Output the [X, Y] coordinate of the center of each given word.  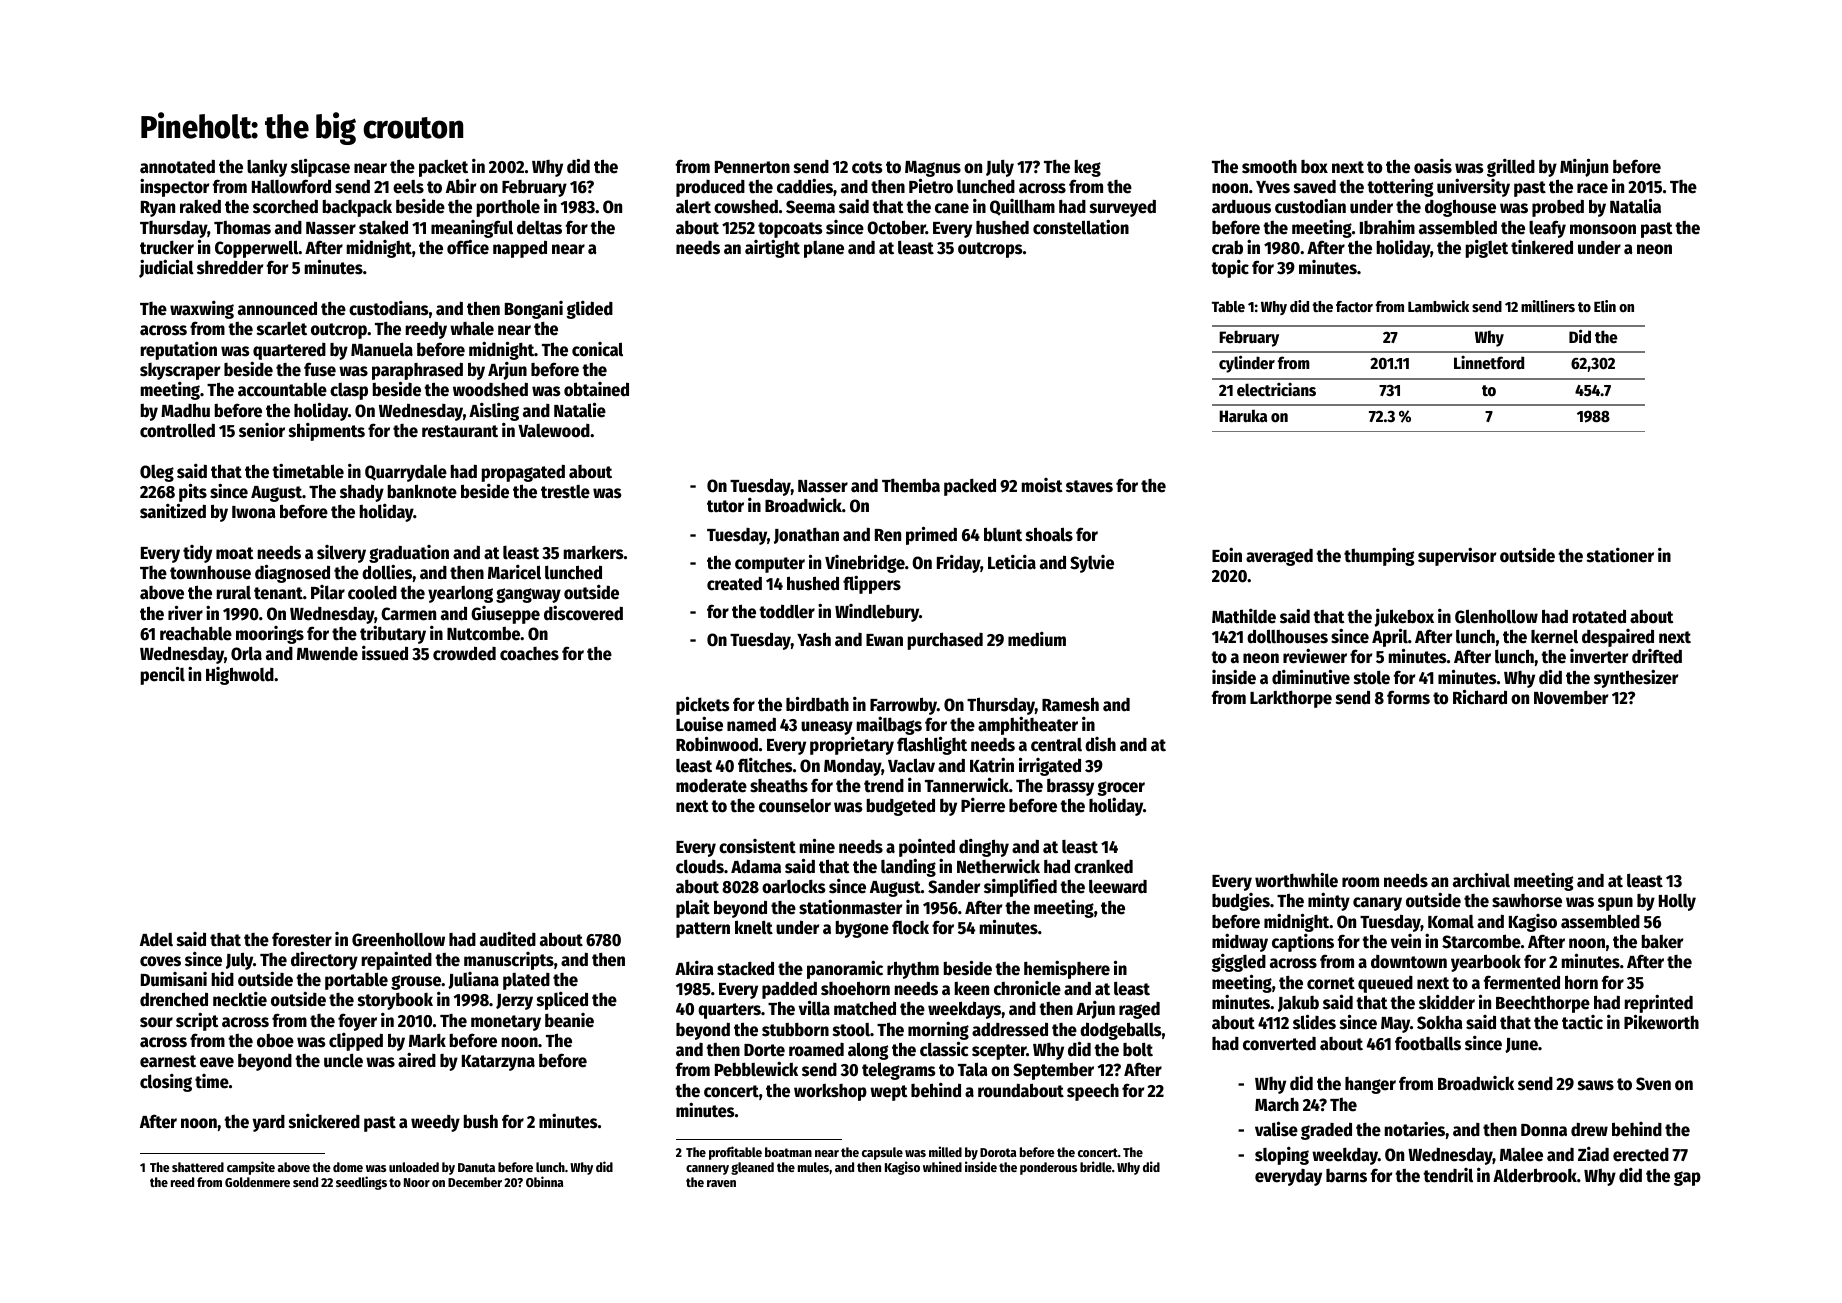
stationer [1620, 555]
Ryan [158, 209]
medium [1037, 639]
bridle [1096, 1166]
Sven [1653, 1084]
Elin [1605, 306]
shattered [198, 1167]
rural [234, 593]
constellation [1081, 227]
